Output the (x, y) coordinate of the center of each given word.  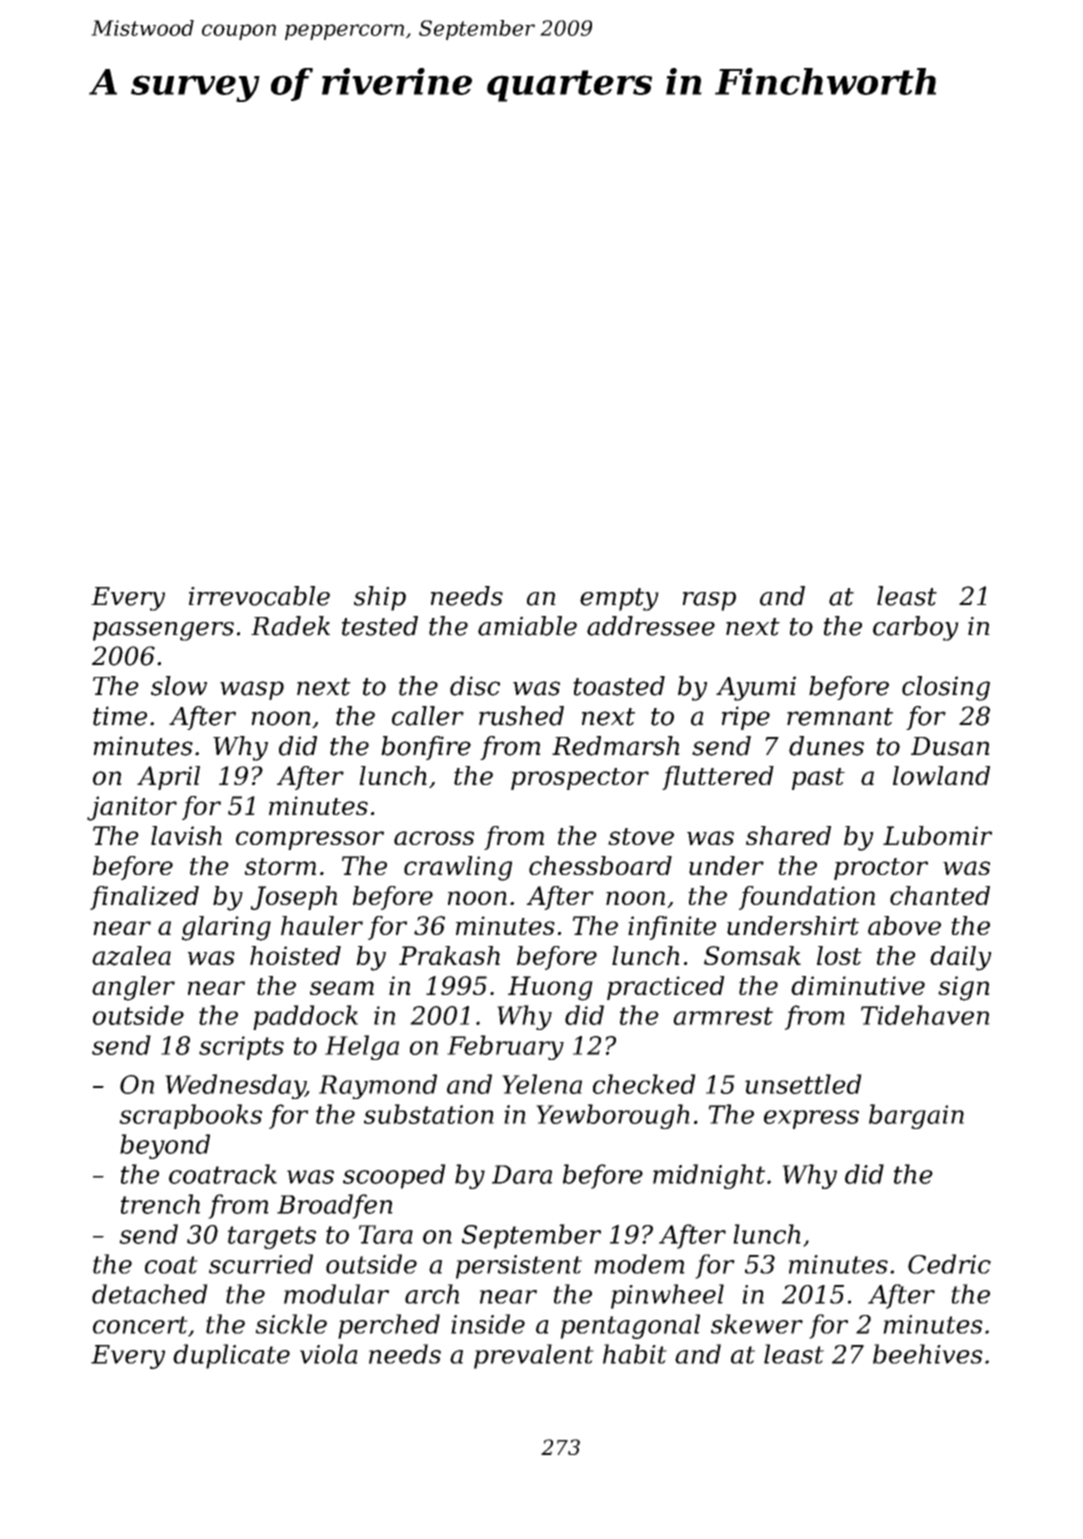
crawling (458, 868)
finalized (144, 898)
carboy (916, 628)
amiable (527, 626)
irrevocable (259, 596)
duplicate (231, 1356)
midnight (709, 1176)
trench (160, 1204)
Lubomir (937, 835)
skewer (757, 1324)
